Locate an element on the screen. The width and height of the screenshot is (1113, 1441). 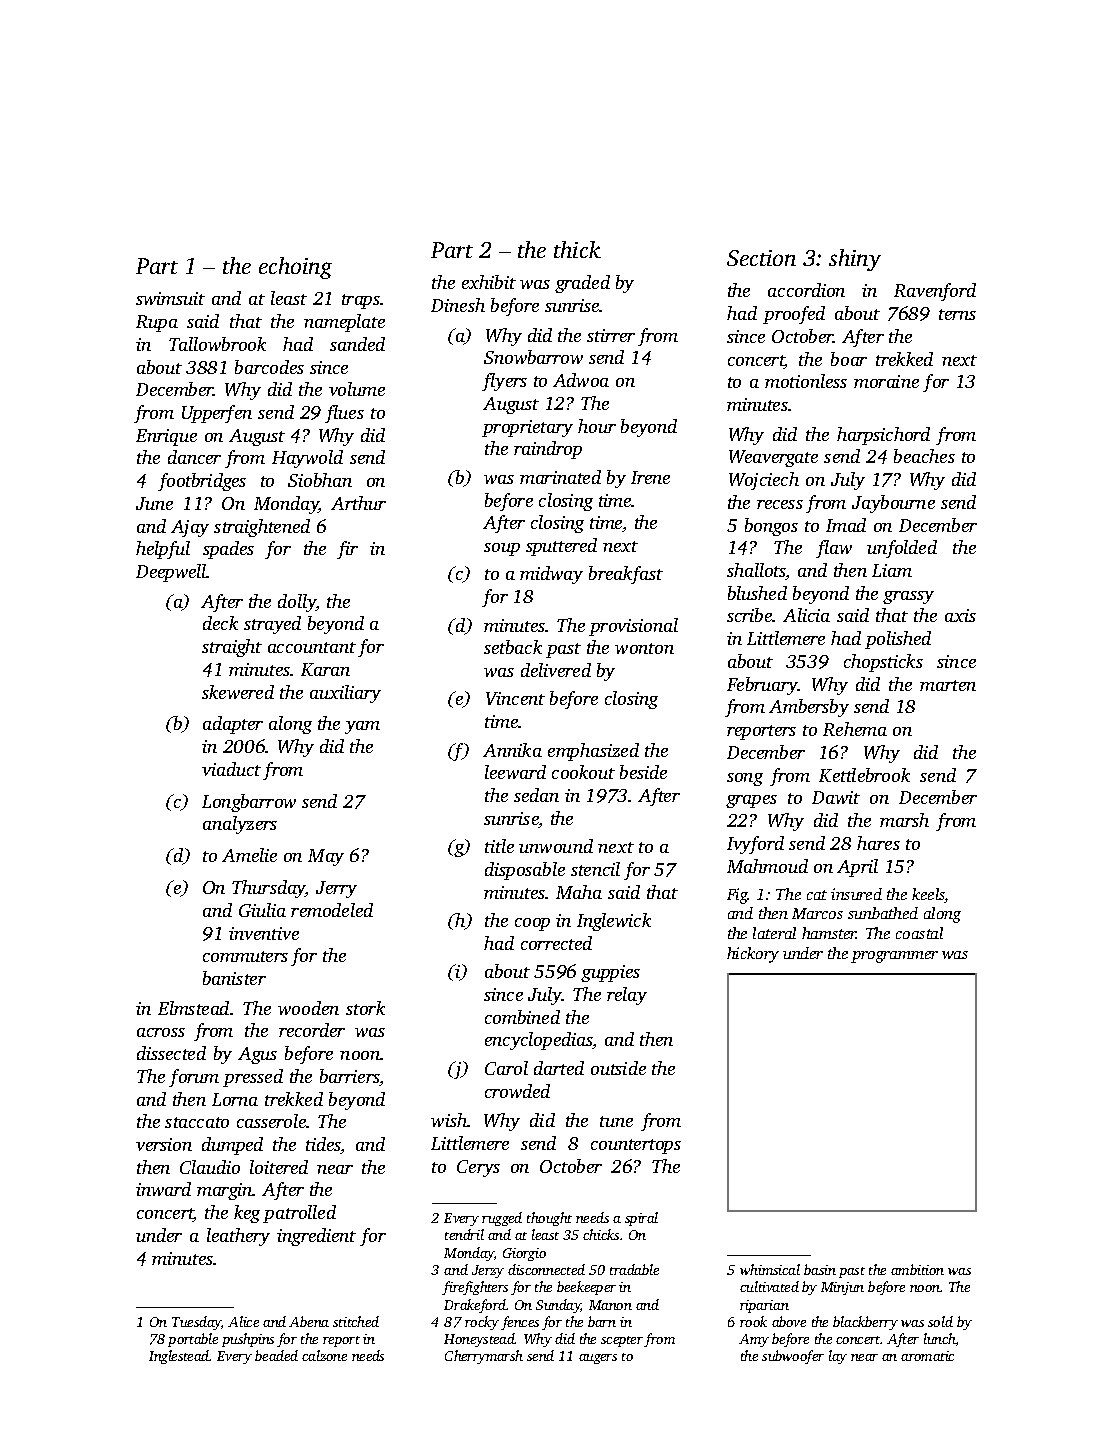
programmer is located at coordinates (894, 957).
